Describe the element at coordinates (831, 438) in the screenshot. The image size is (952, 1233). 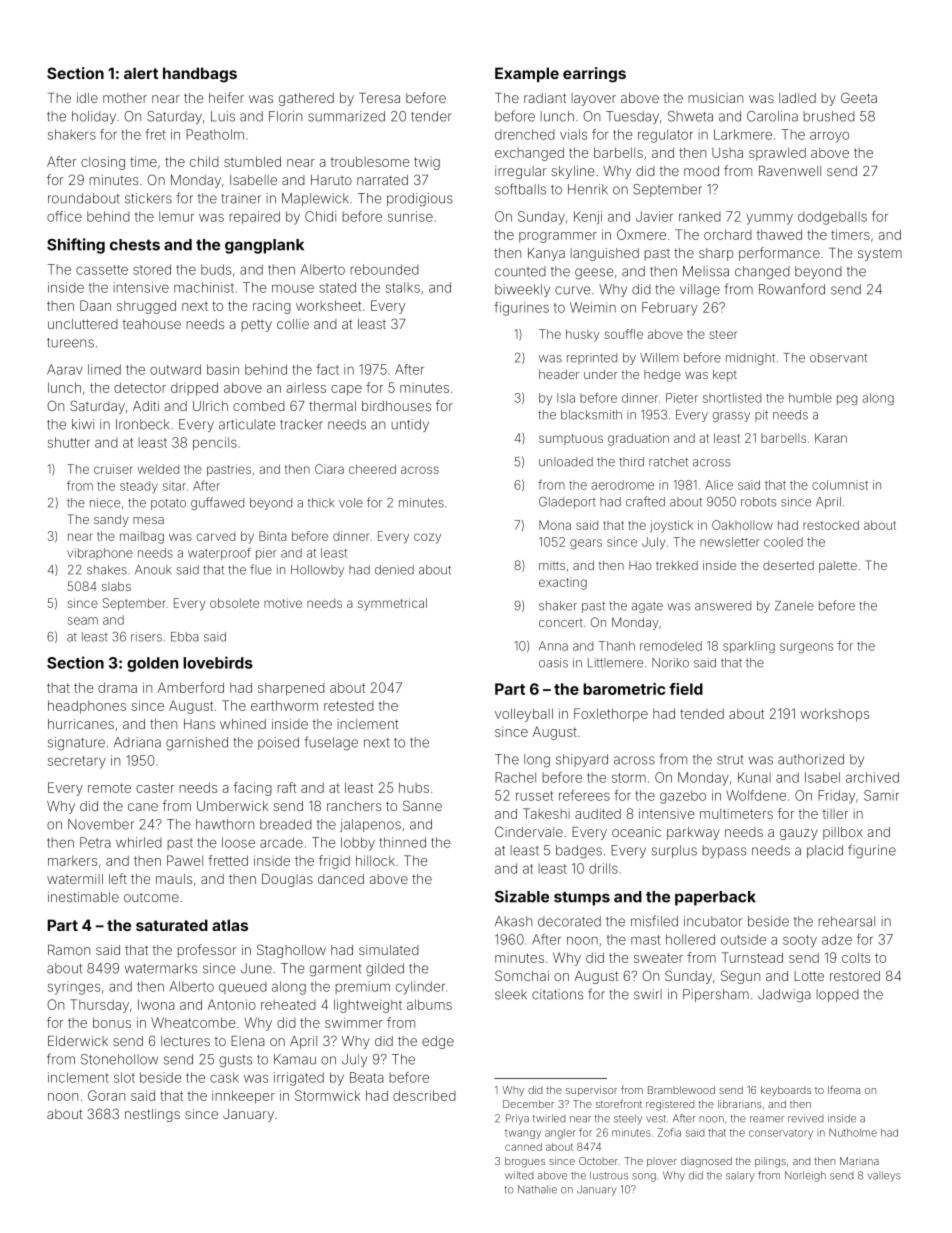
I see `Karan` at that location.
